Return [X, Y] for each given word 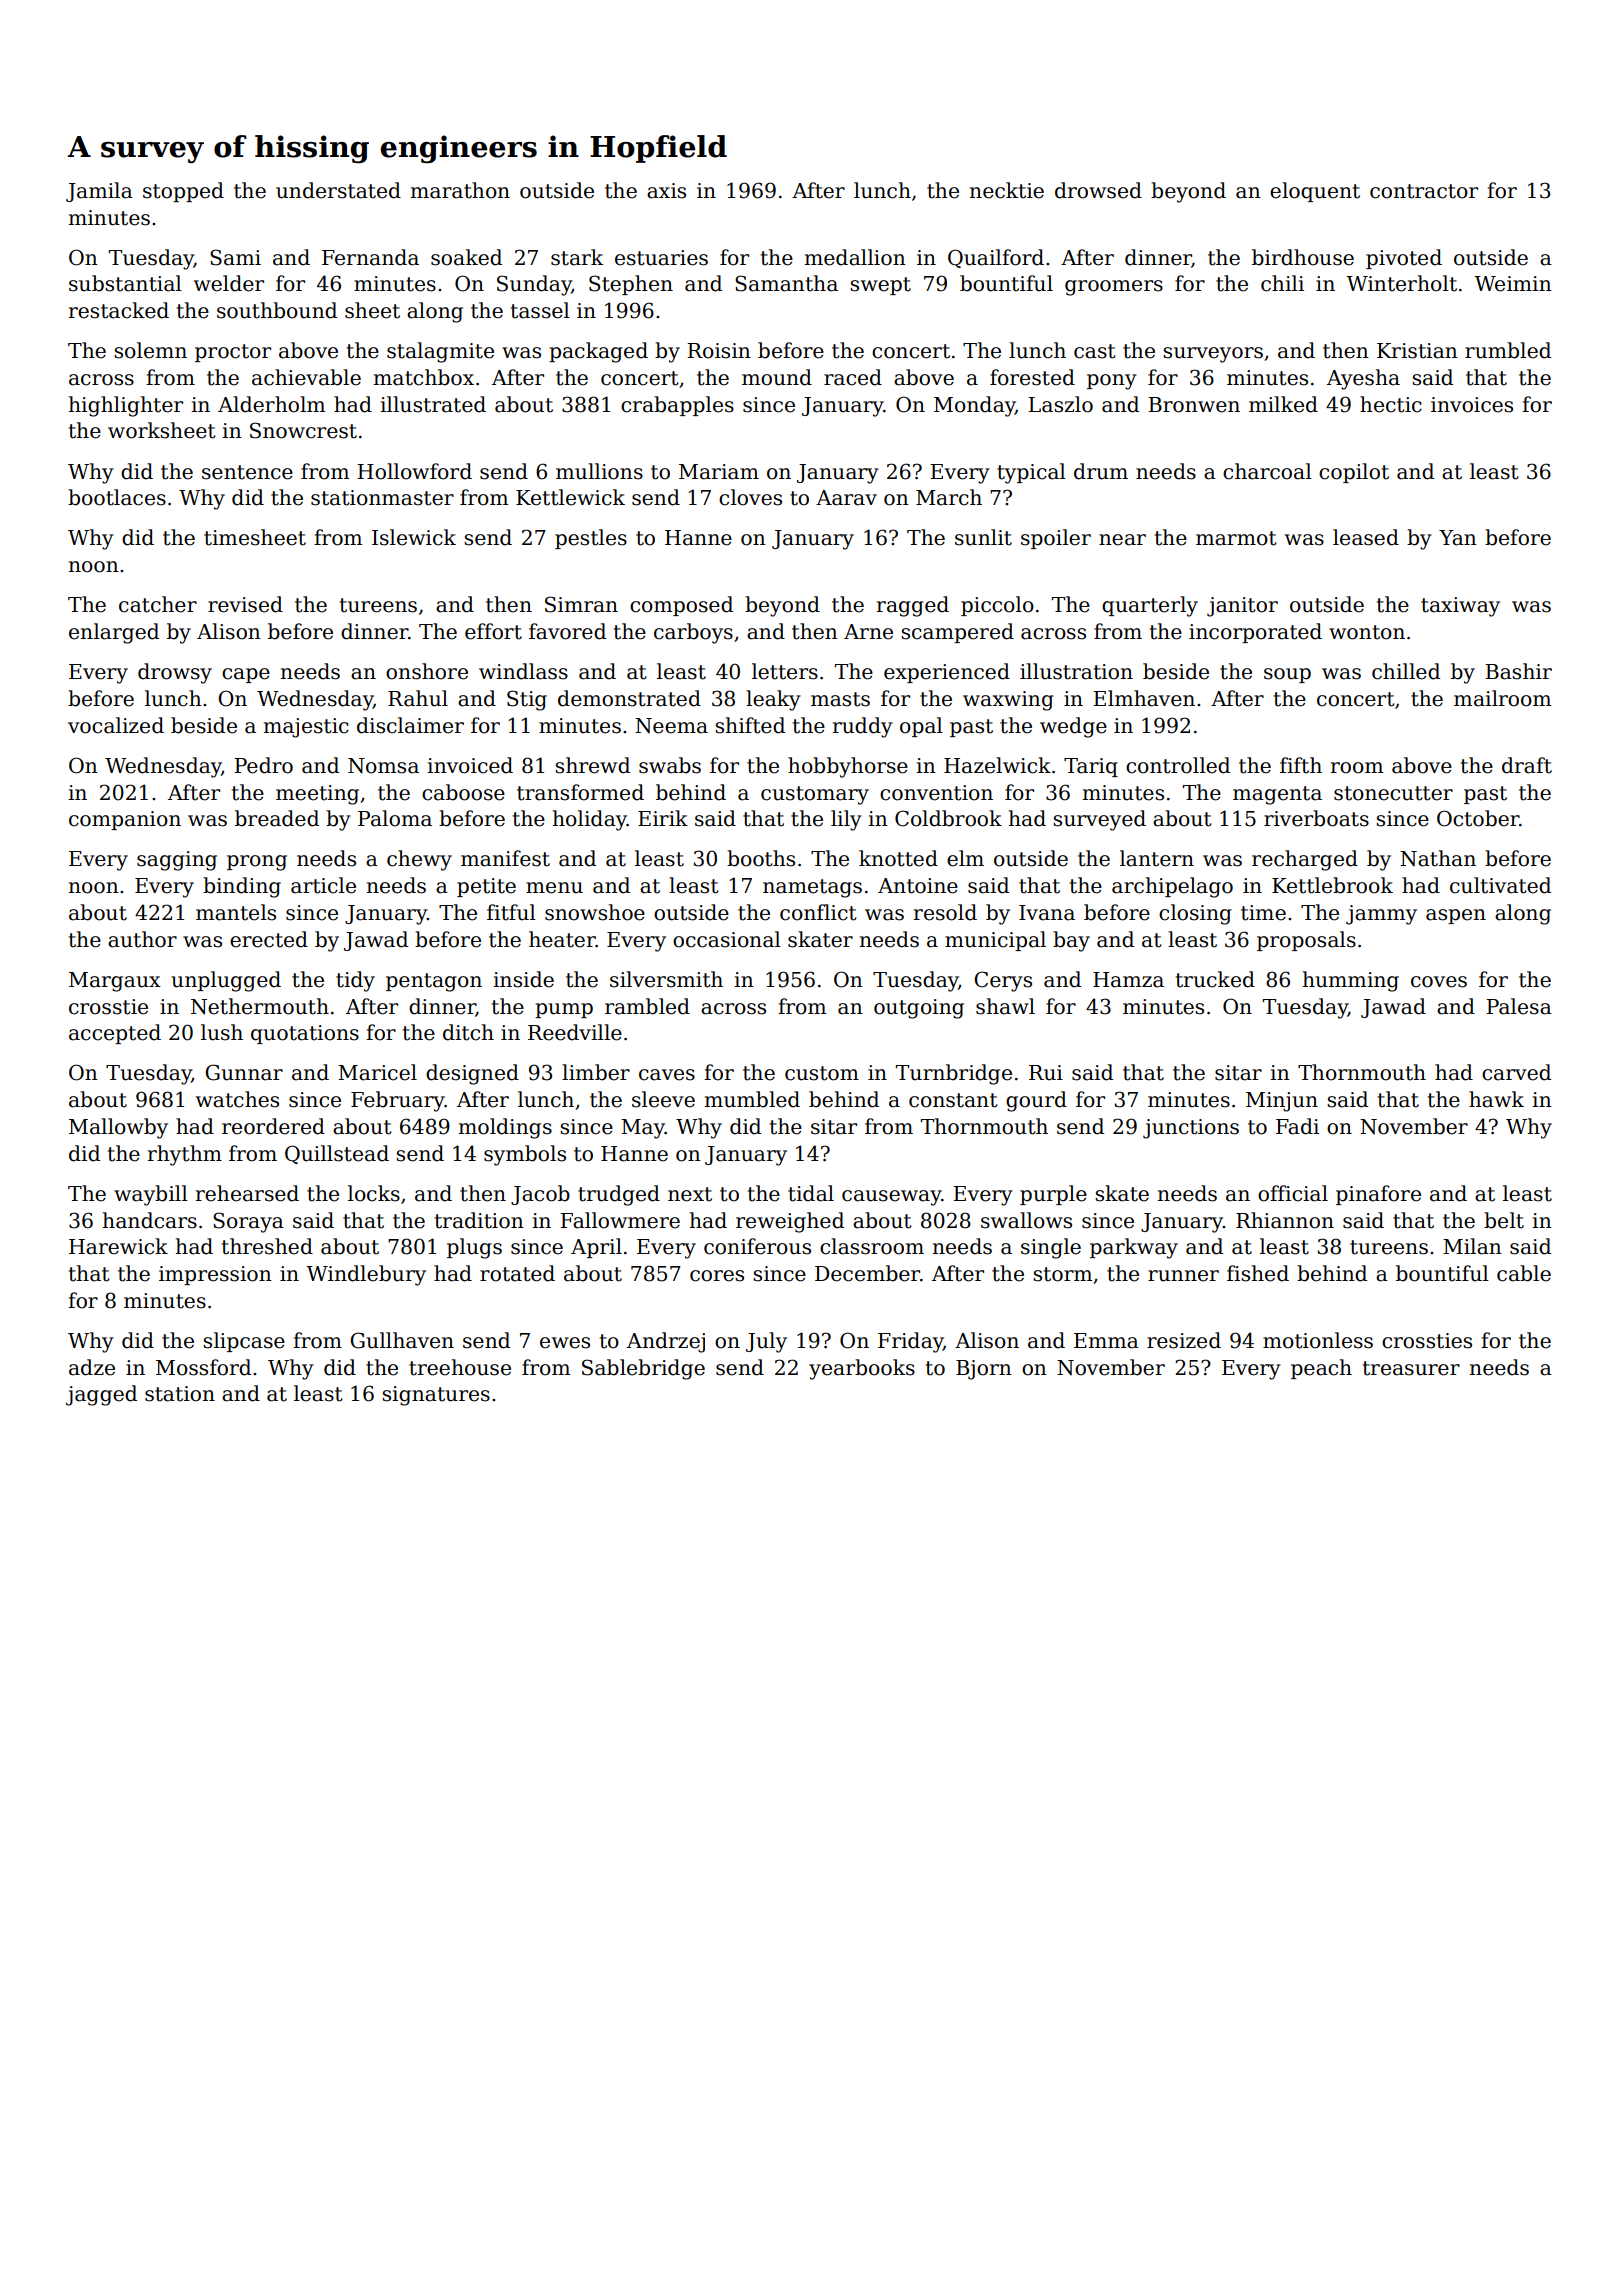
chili [1282, 283]
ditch [468, 1032]
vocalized [116, 725]
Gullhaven [402, 1340]
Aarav [846, 498]
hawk [1496, 1099]
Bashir [1518, 671]
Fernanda [370, 257]
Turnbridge [954, 1074]
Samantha [786, 283]
